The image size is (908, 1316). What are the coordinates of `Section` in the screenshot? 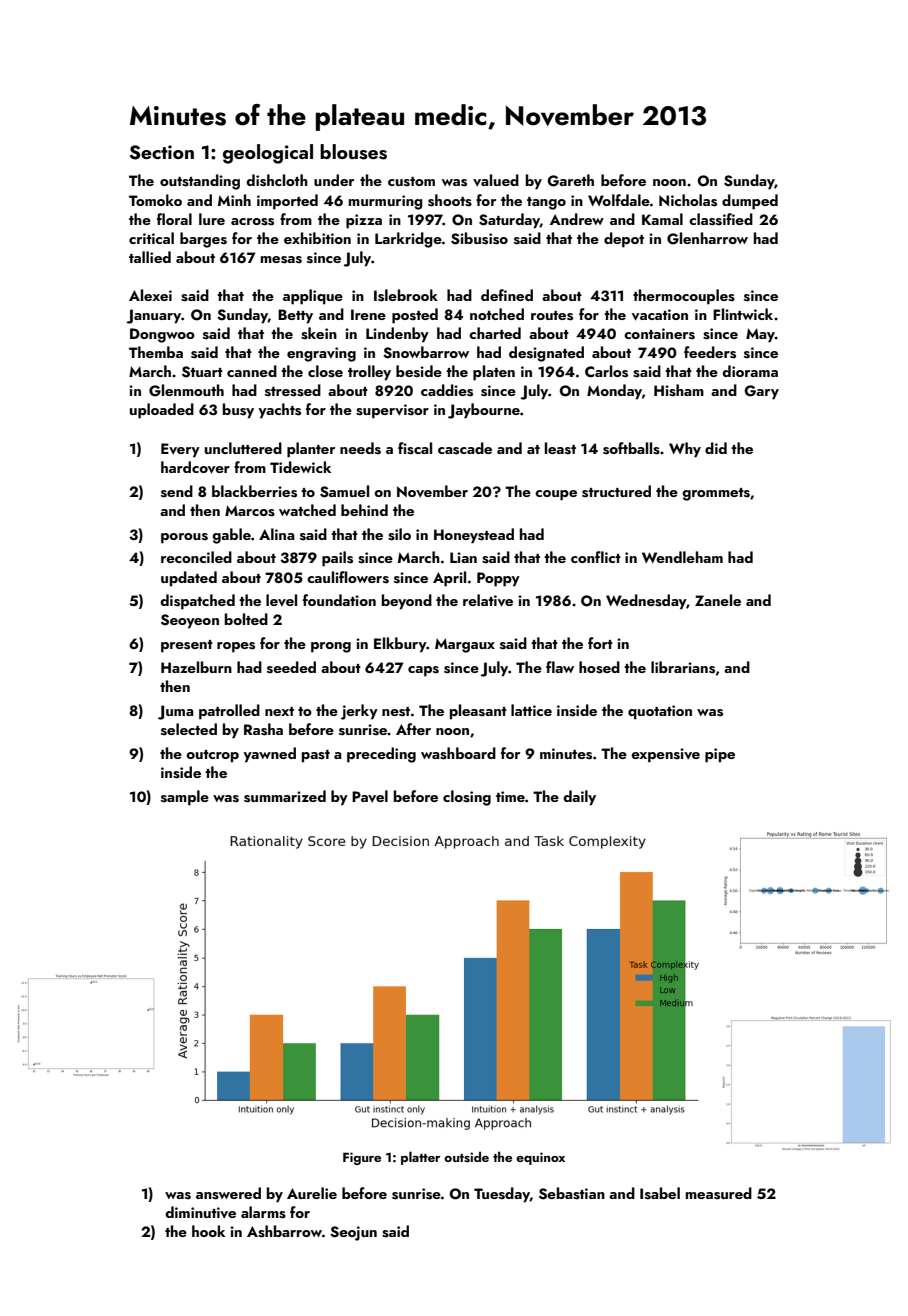 It's located at (162, 152).
